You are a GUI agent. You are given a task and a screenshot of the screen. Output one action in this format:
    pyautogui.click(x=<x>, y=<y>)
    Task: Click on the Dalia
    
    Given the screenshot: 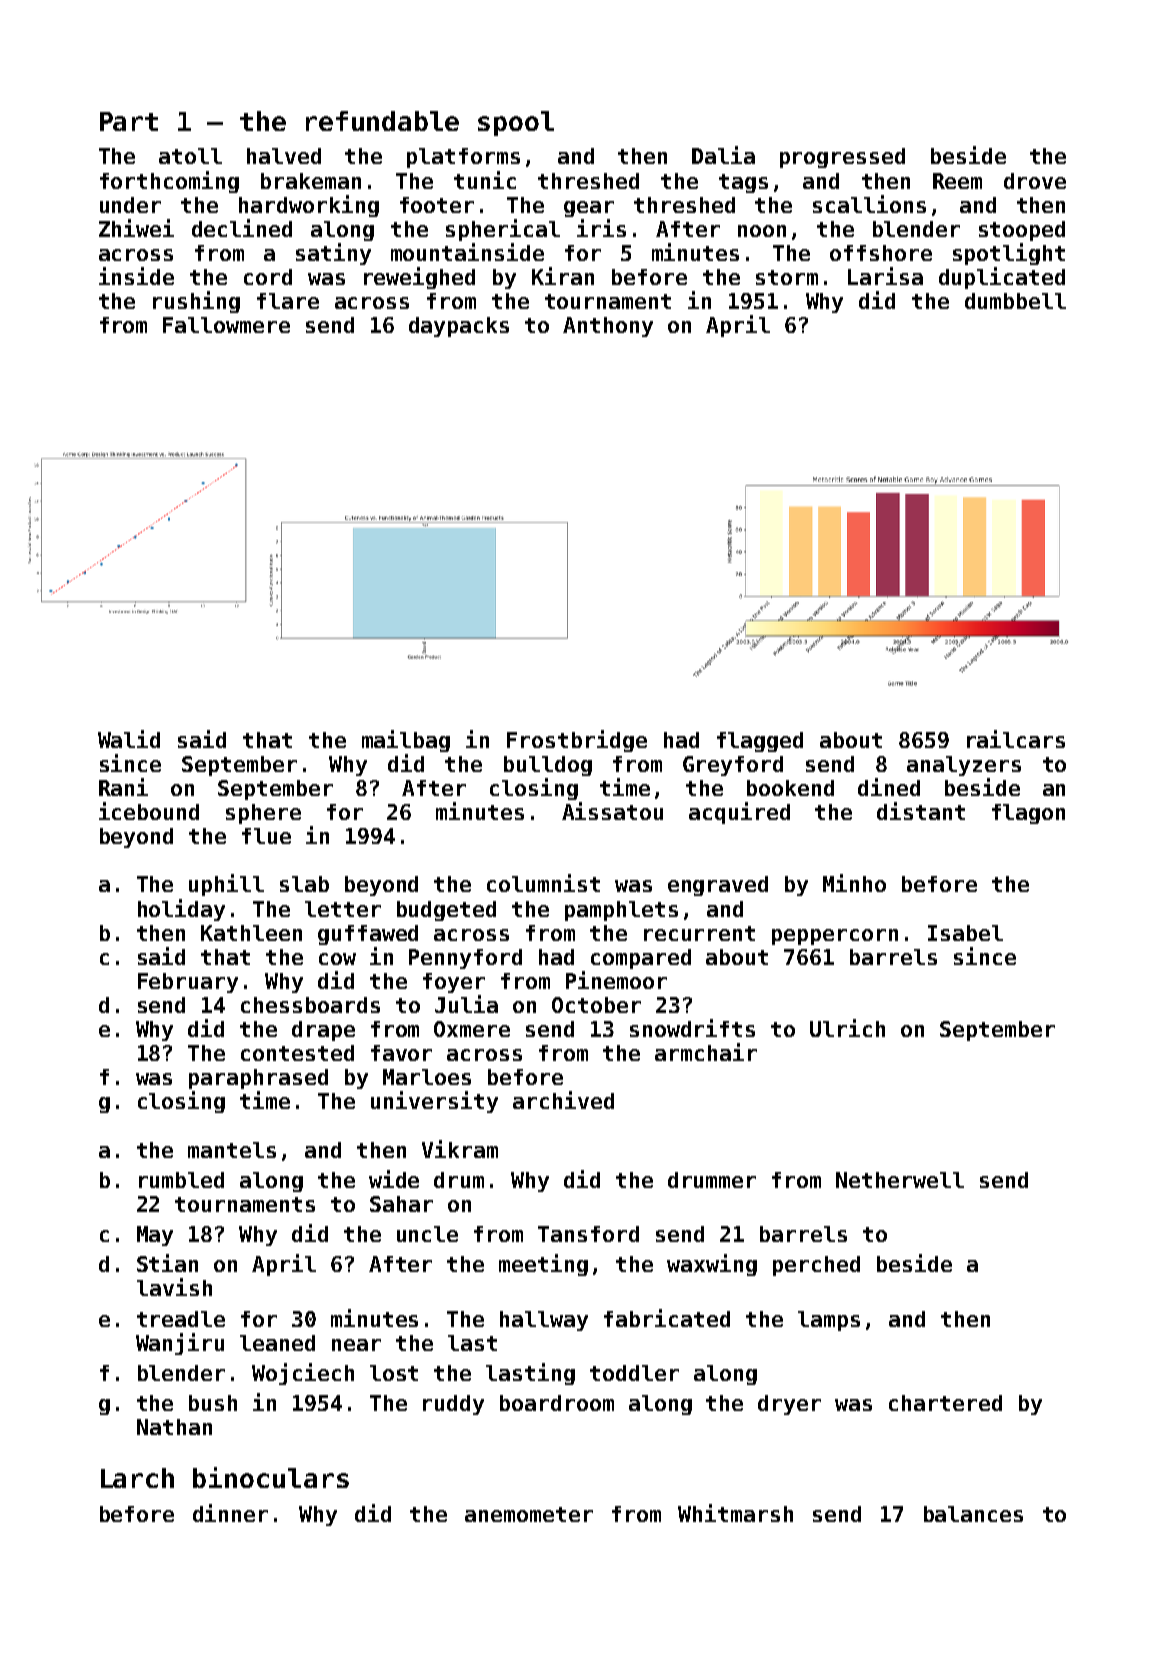 What is the action you would take?
    pyautogui.click(x=723, y=155)
